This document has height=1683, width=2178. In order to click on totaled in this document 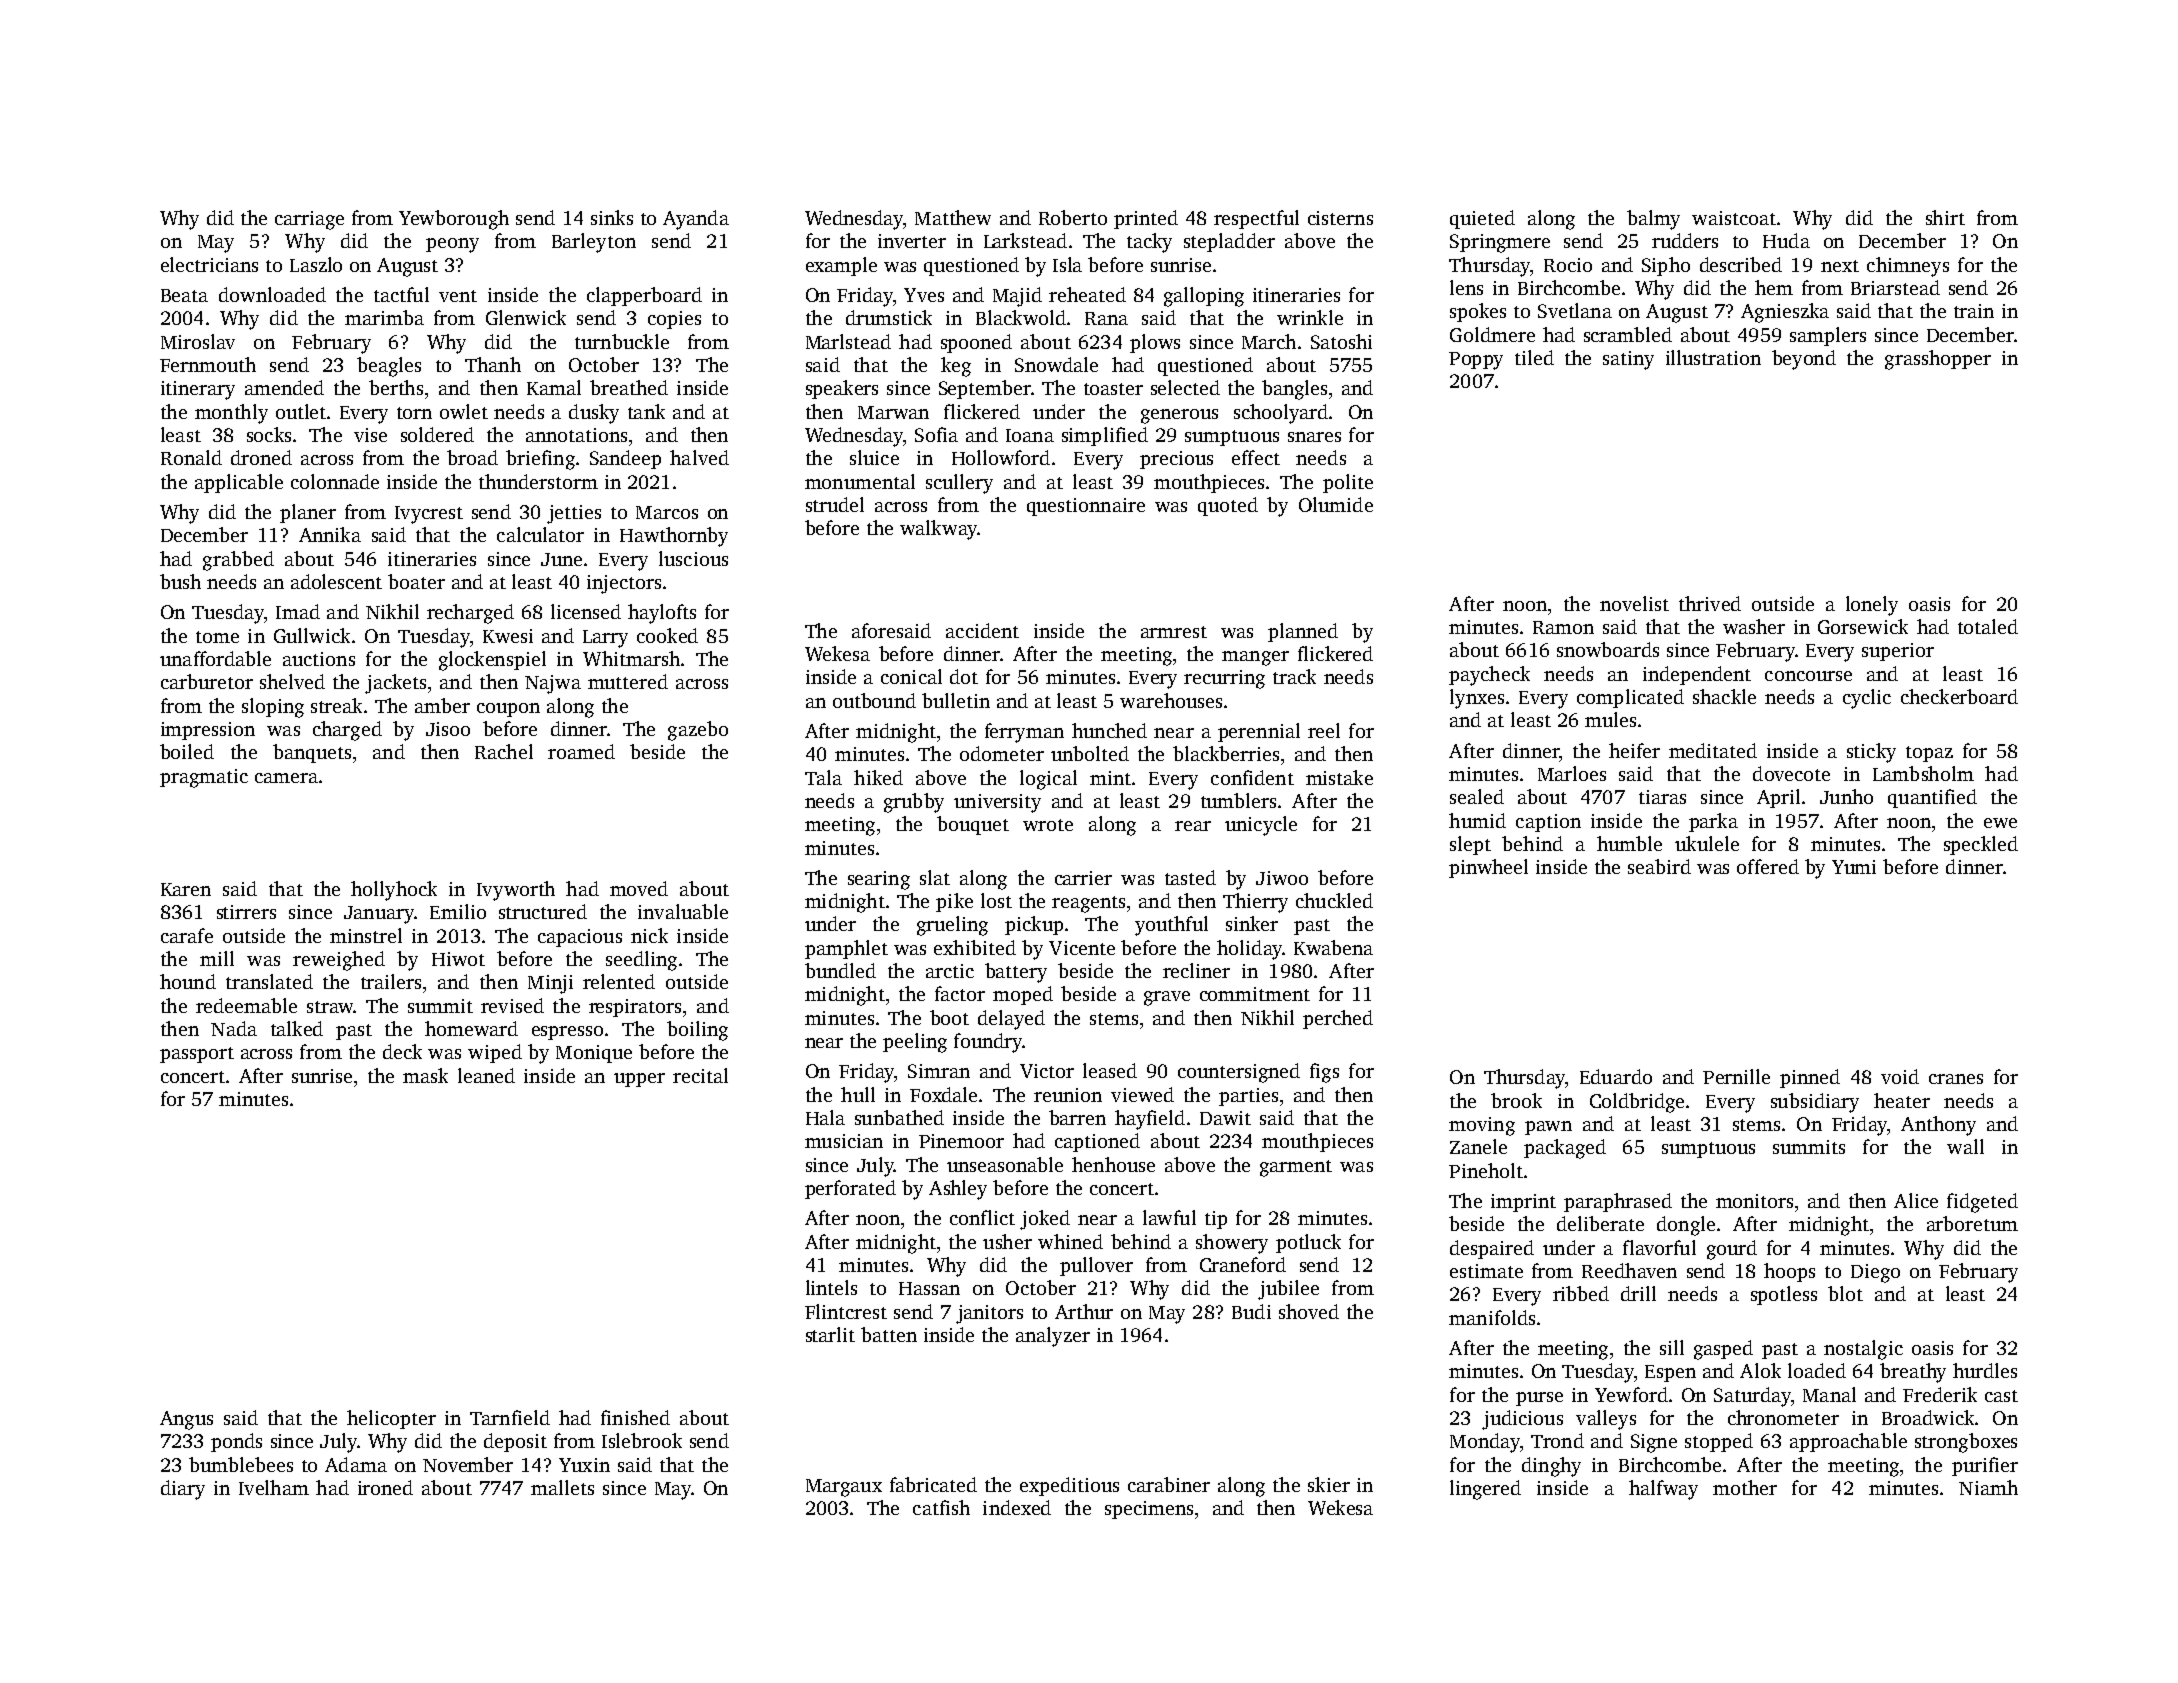, I will do `click(1988, 626)`.
